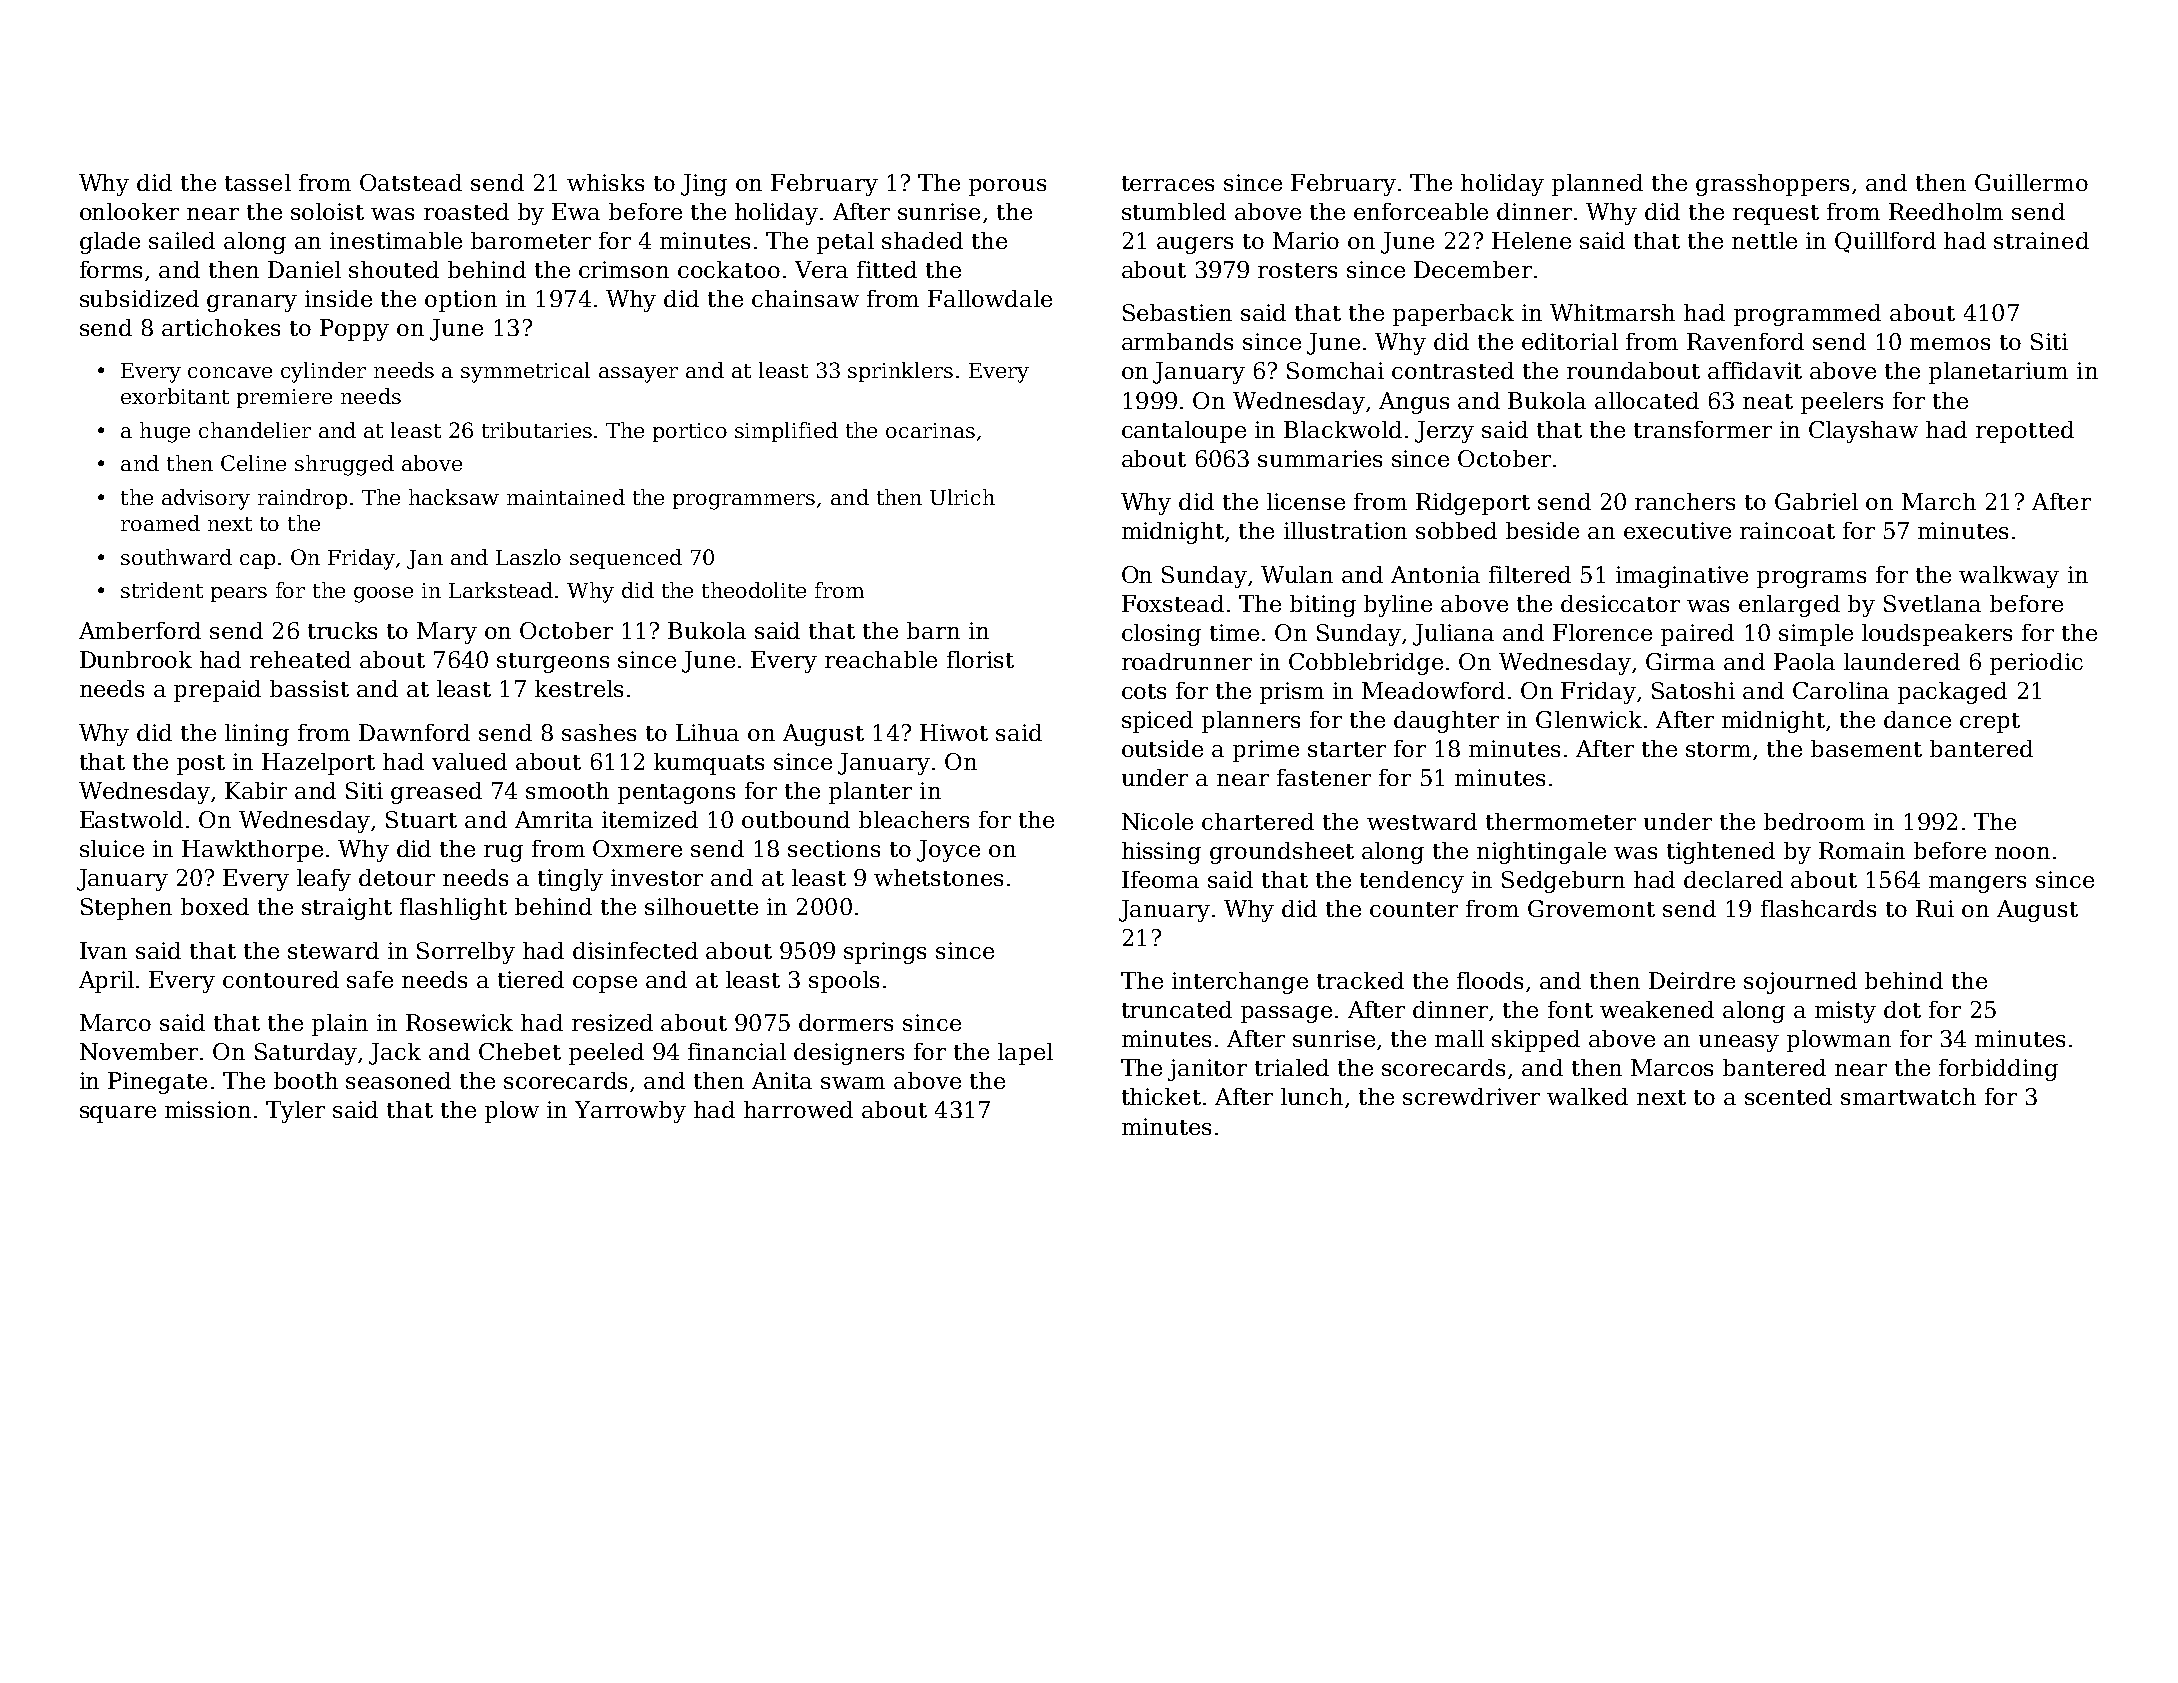 The image size is (2178, 1683). I want to click on planned, so click(1597, 185).
